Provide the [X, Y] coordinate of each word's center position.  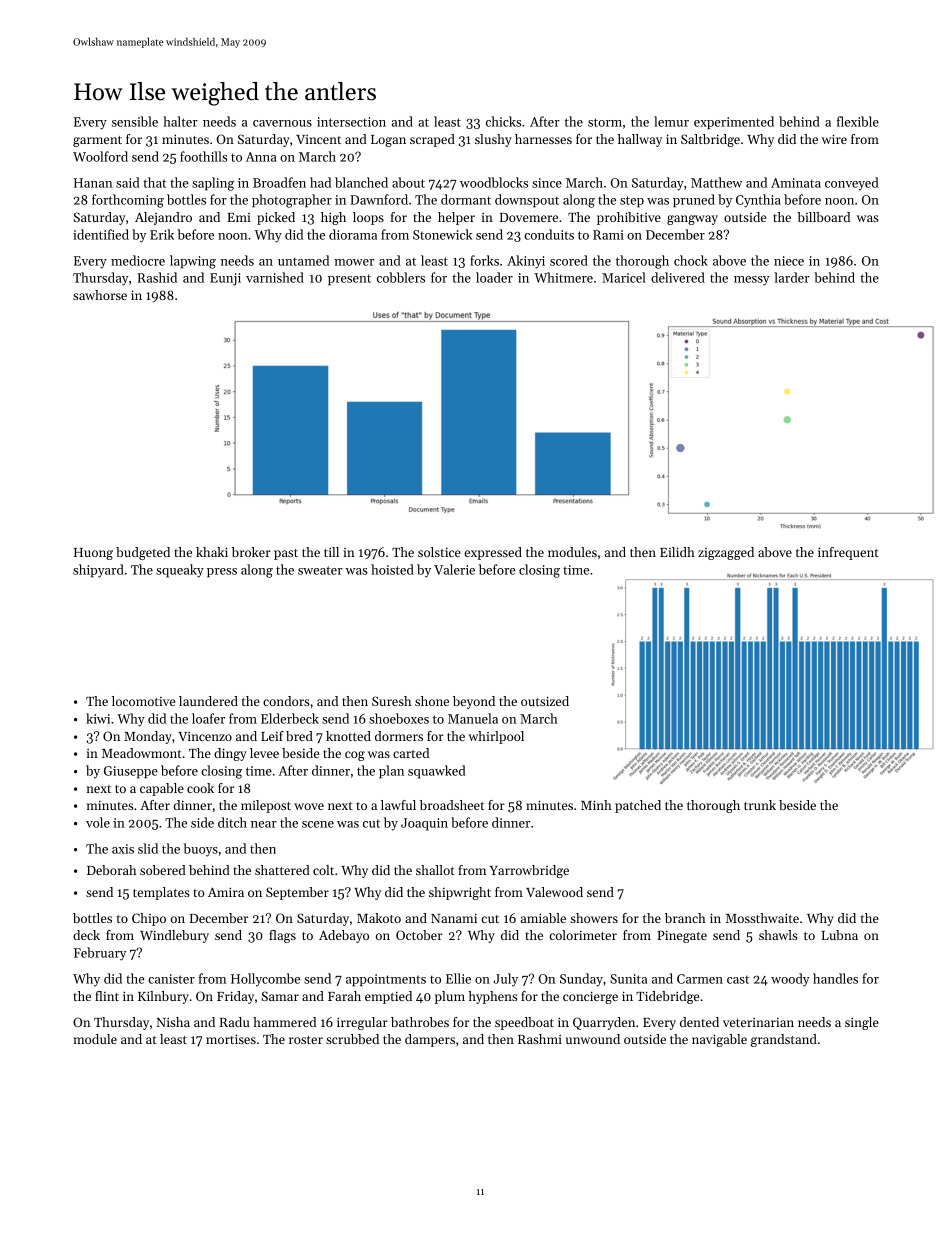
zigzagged [726, 553]
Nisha [173, 1022]
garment [97, 141]
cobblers [401, 277]
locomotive [143, 701]
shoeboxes [399, 718]
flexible [858, 121]
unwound [593, 1039]
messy [752, 281]
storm [605, 122]
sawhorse [100, 295]
